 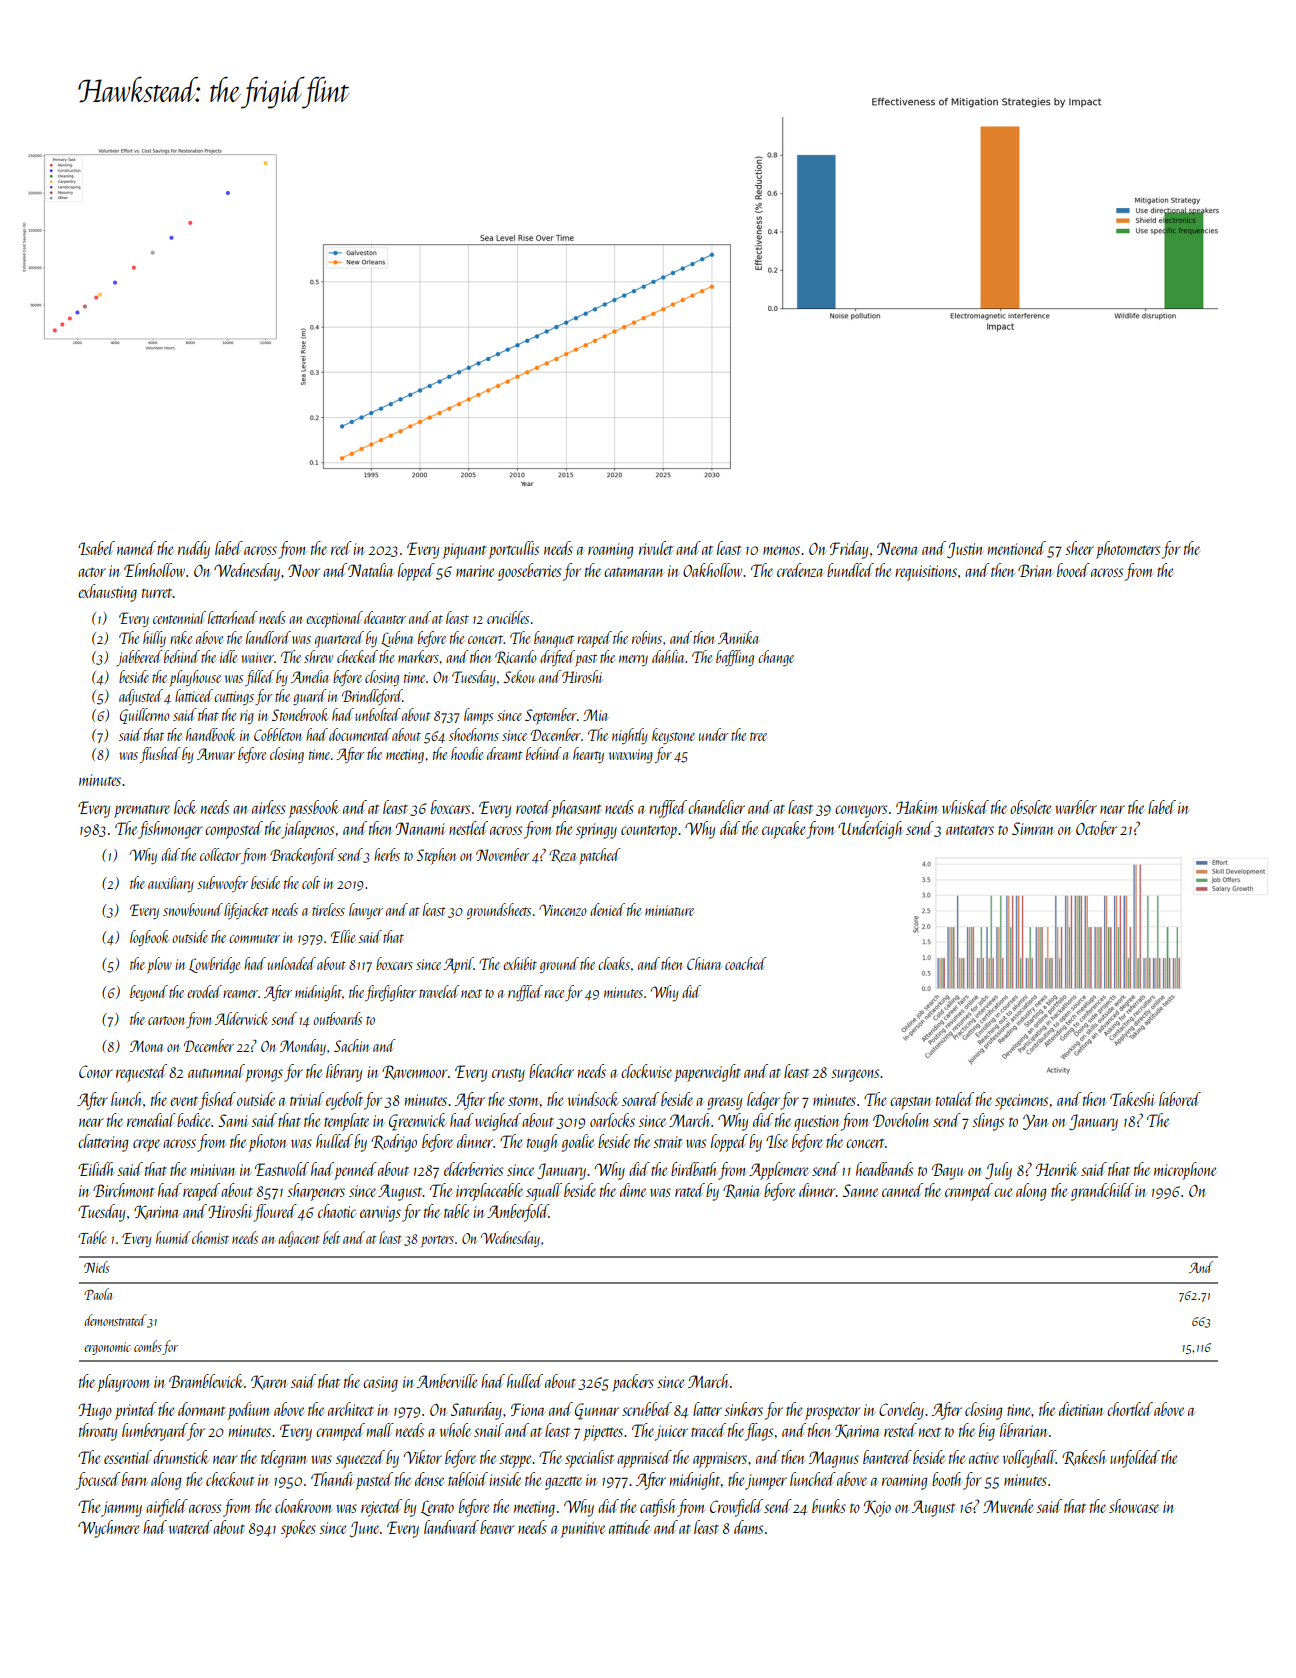 I want to click on bodice, so click(x=194, y=1120).
